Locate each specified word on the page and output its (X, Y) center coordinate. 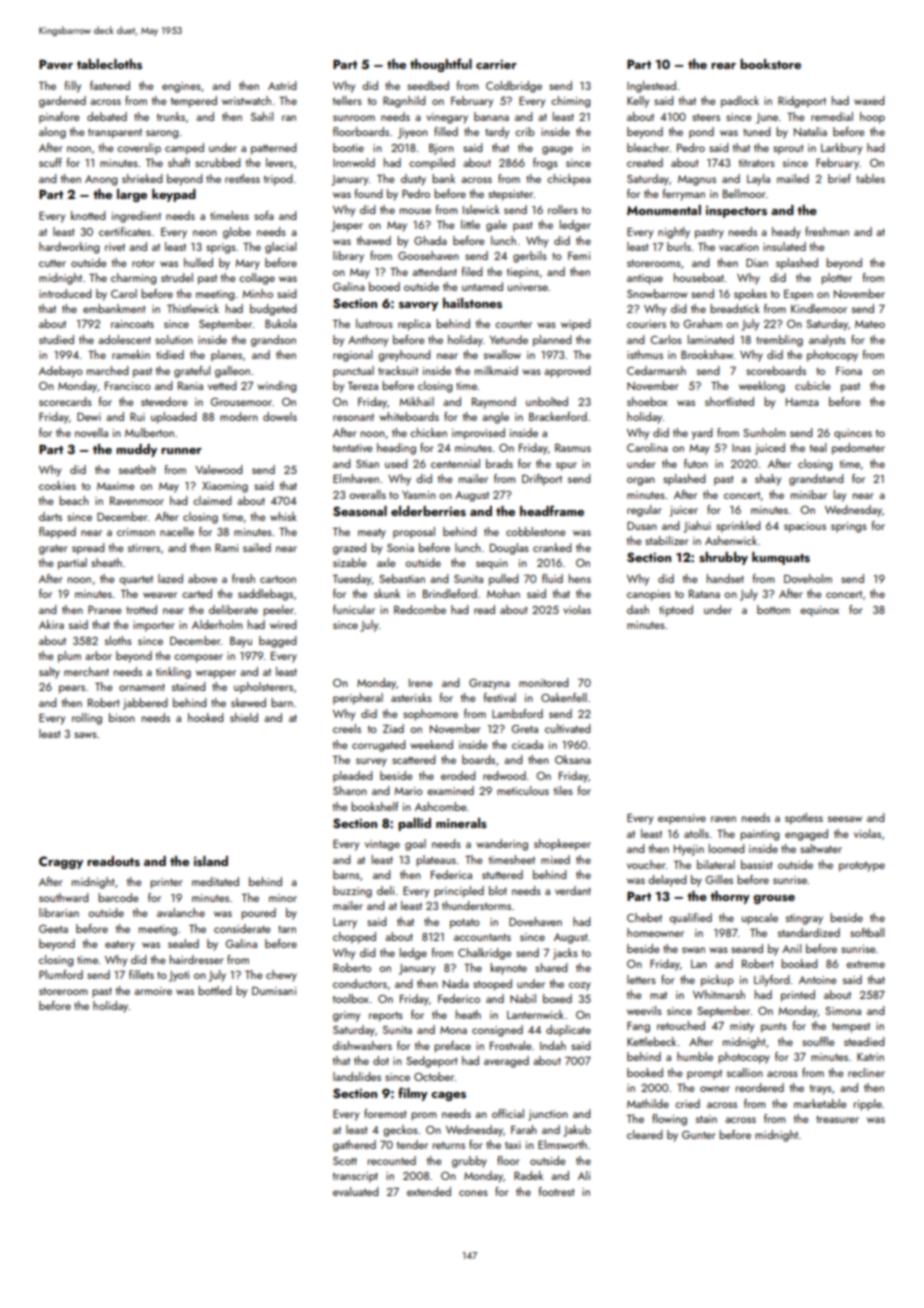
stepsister (510, 195)
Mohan (503, 593)
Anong (101, 180)
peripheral (358, 699)
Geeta (53, 929)
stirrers (144, 548)
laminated (711, 339)
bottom (773, 609)
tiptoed (676, 611)
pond (701, 133)
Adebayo (61, 372)
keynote (508, 969)
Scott (345, 1161)
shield (244, 717)
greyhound (404, 356)
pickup (717, 981)
